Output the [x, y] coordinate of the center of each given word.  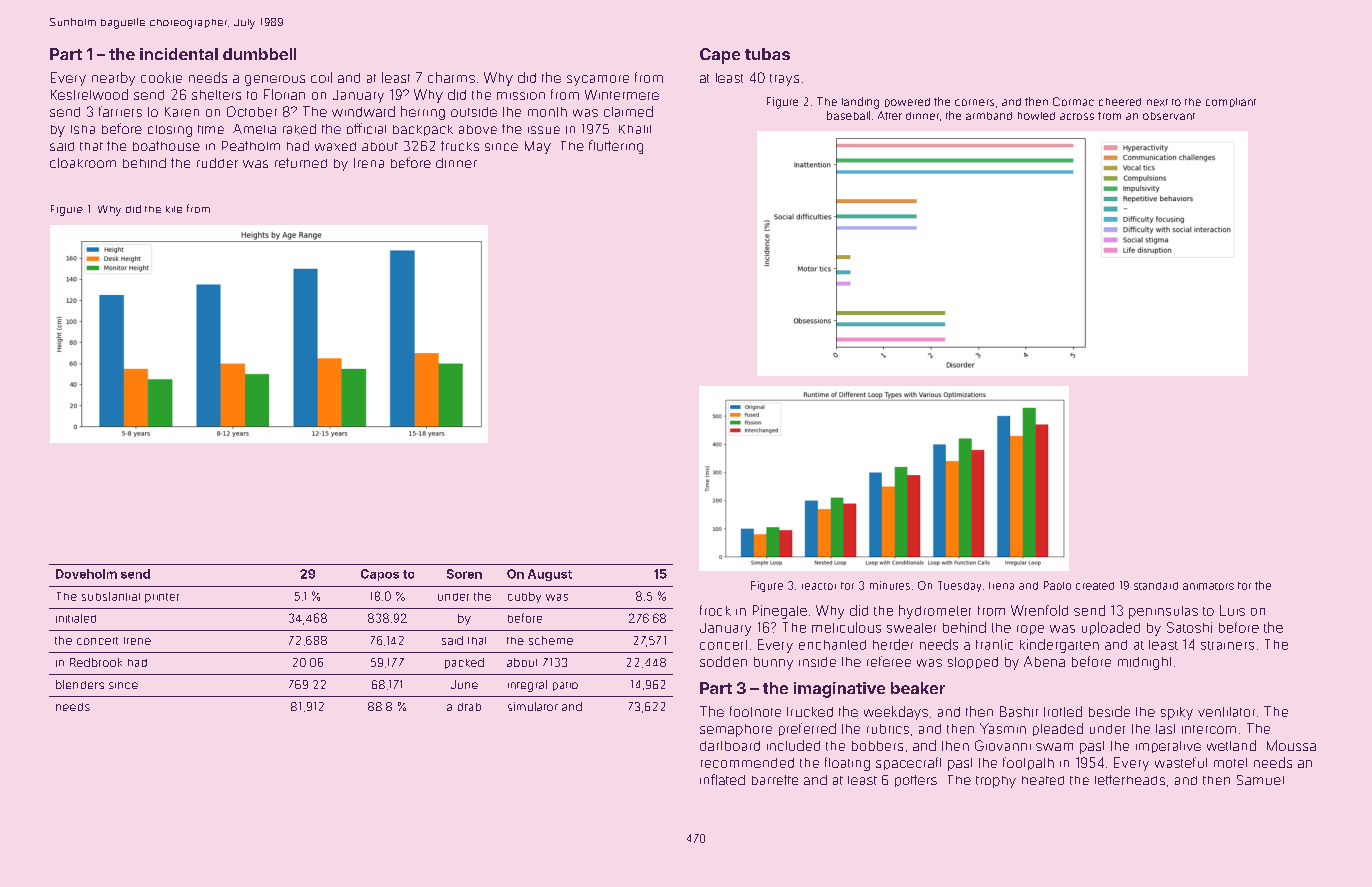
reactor [819, 586]
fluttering [616, 147]
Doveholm [86, 574]
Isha [83, 129]
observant [1169, 116]
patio [565, 686]
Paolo [1057, 585]
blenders [80, 684]
